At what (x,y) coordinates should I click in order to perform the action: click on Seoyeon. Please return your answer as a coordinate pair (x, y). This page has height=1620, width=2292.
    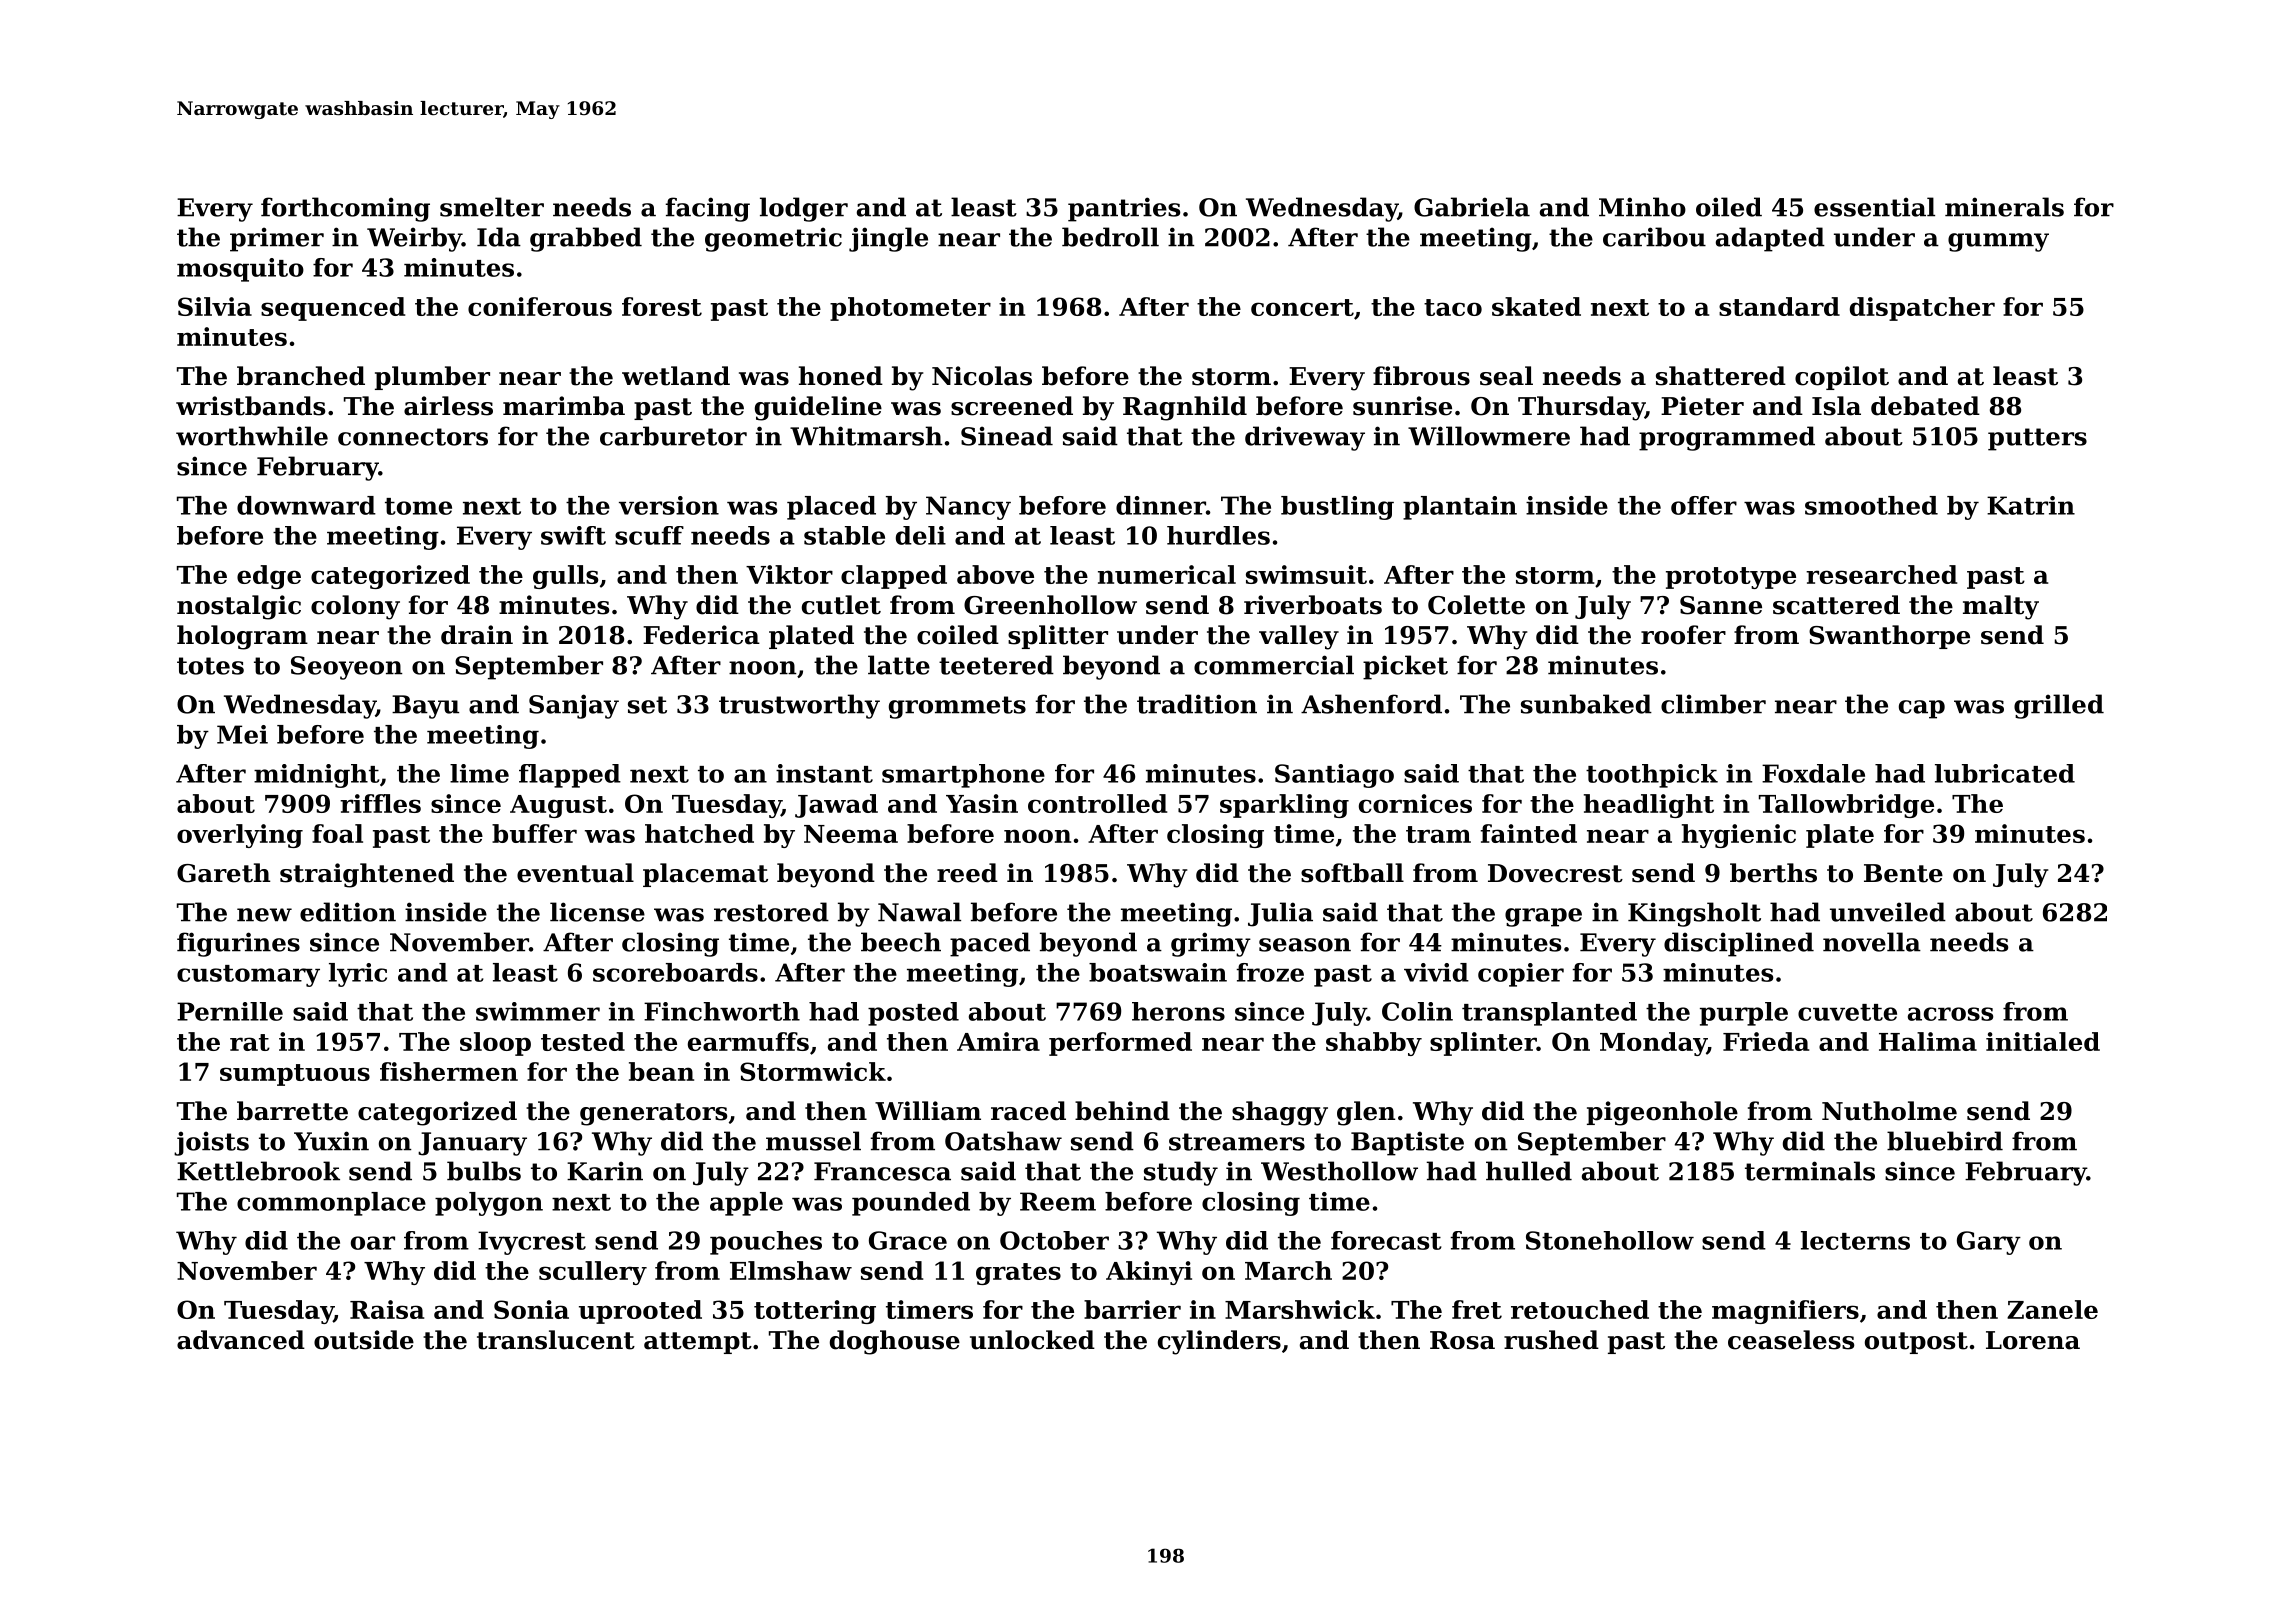
    Looking at the image, I should click on (347, 668).
